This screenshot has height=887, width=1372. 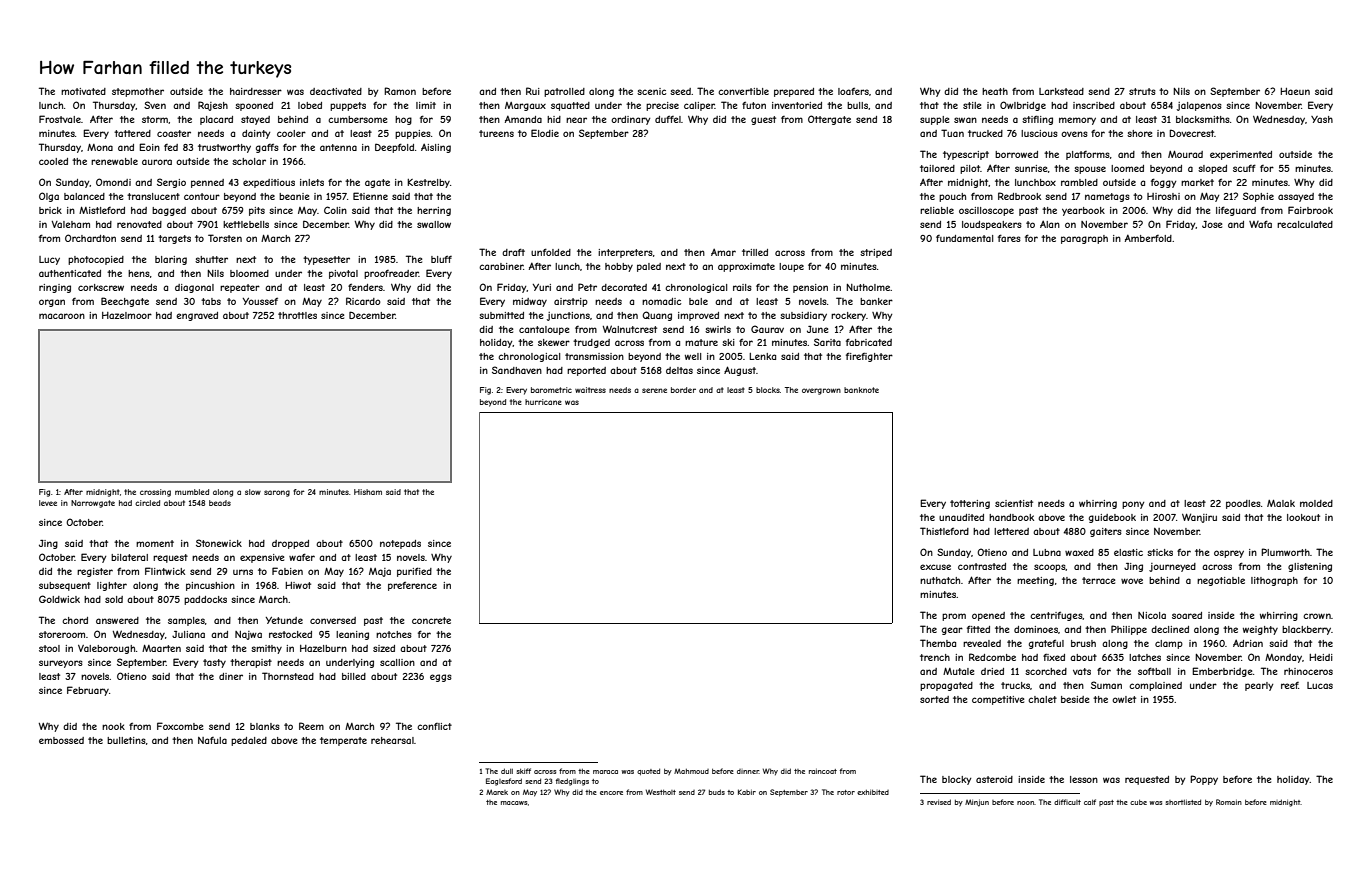 I want to click on inlets, so click(x=312, y=182).
